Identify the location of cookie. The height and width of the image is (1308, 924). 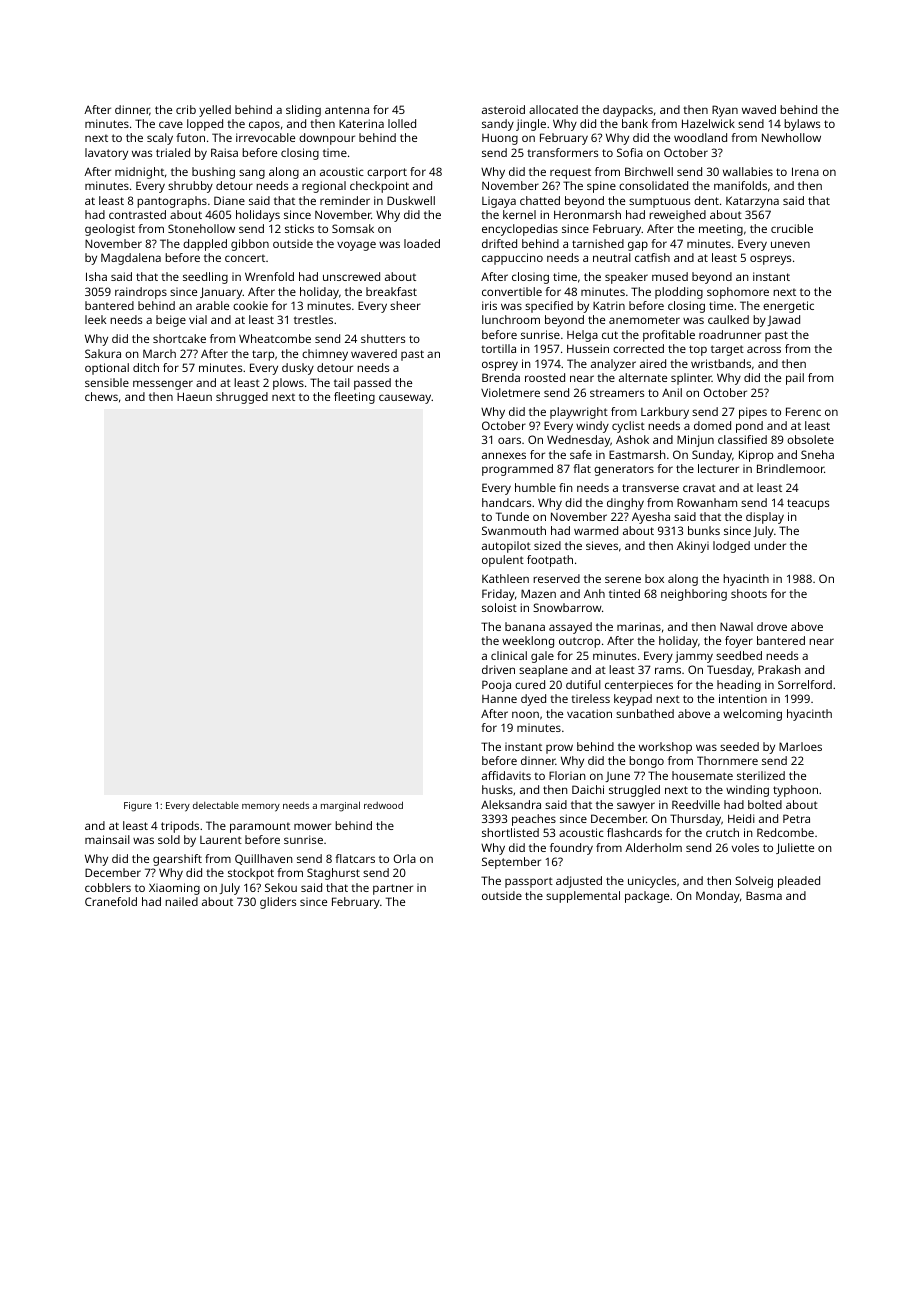
(250, 305).
